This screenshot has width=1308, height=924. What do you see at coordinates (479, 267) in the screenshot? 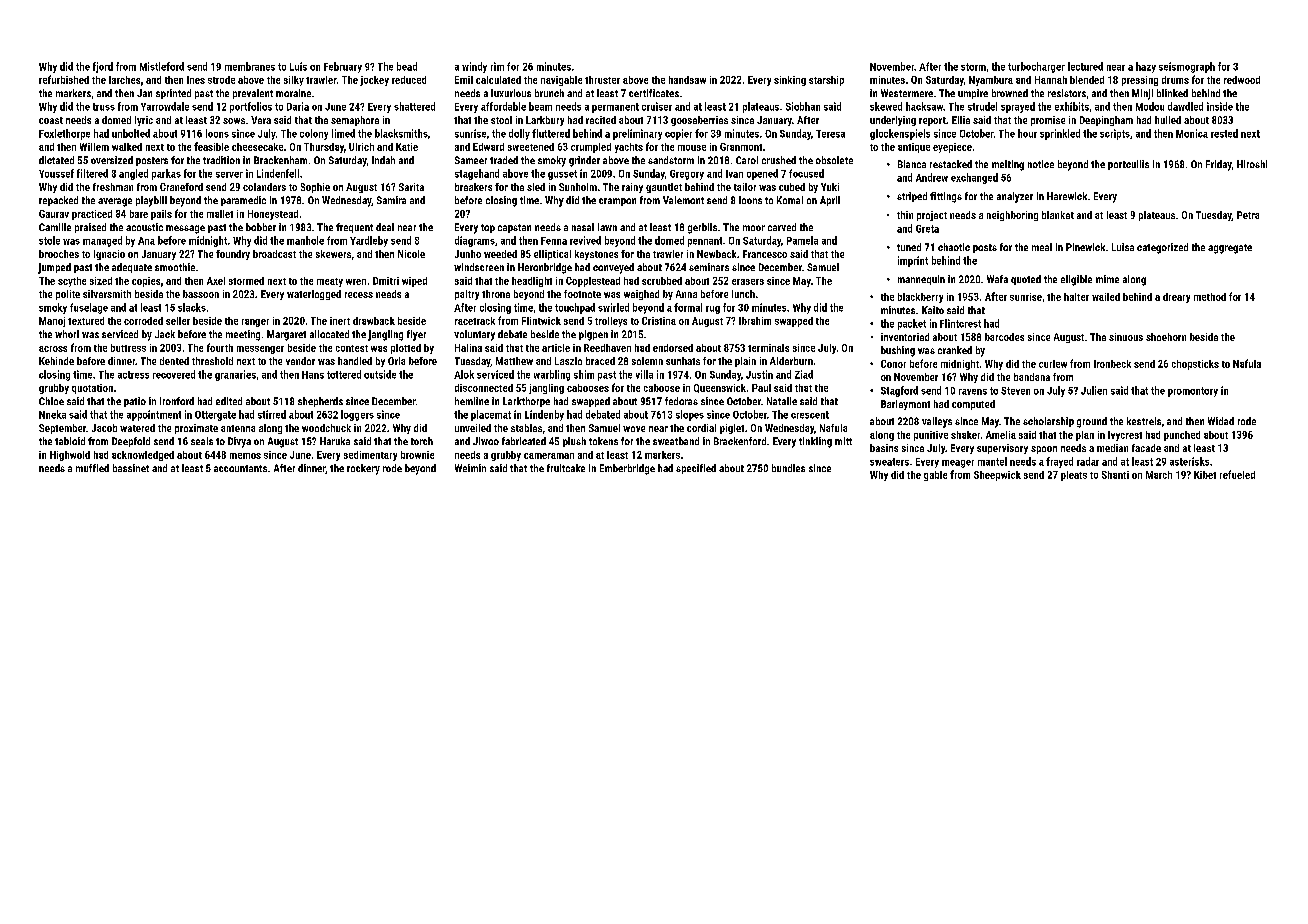
I see `windscreen` at bounding box center [479, 267].
